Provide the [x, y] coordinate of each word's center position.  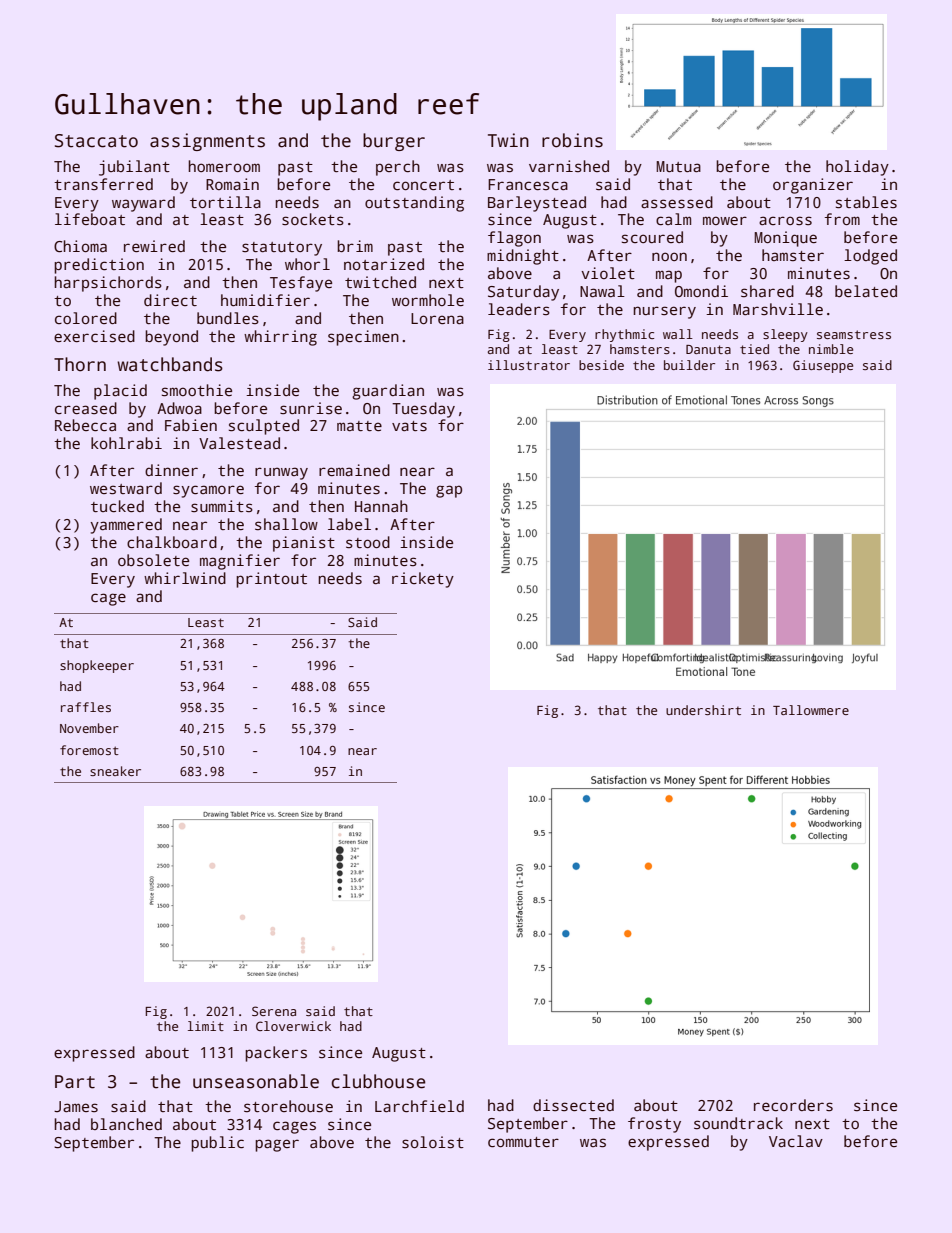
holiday [857, 168]
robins [572, 140]
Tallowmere [811, 710]
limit [206, 1026]
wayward [143, 204]
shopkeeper [97, 666]
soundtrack [738, 1123]
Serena [274, 1011]
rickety [423, 580]
